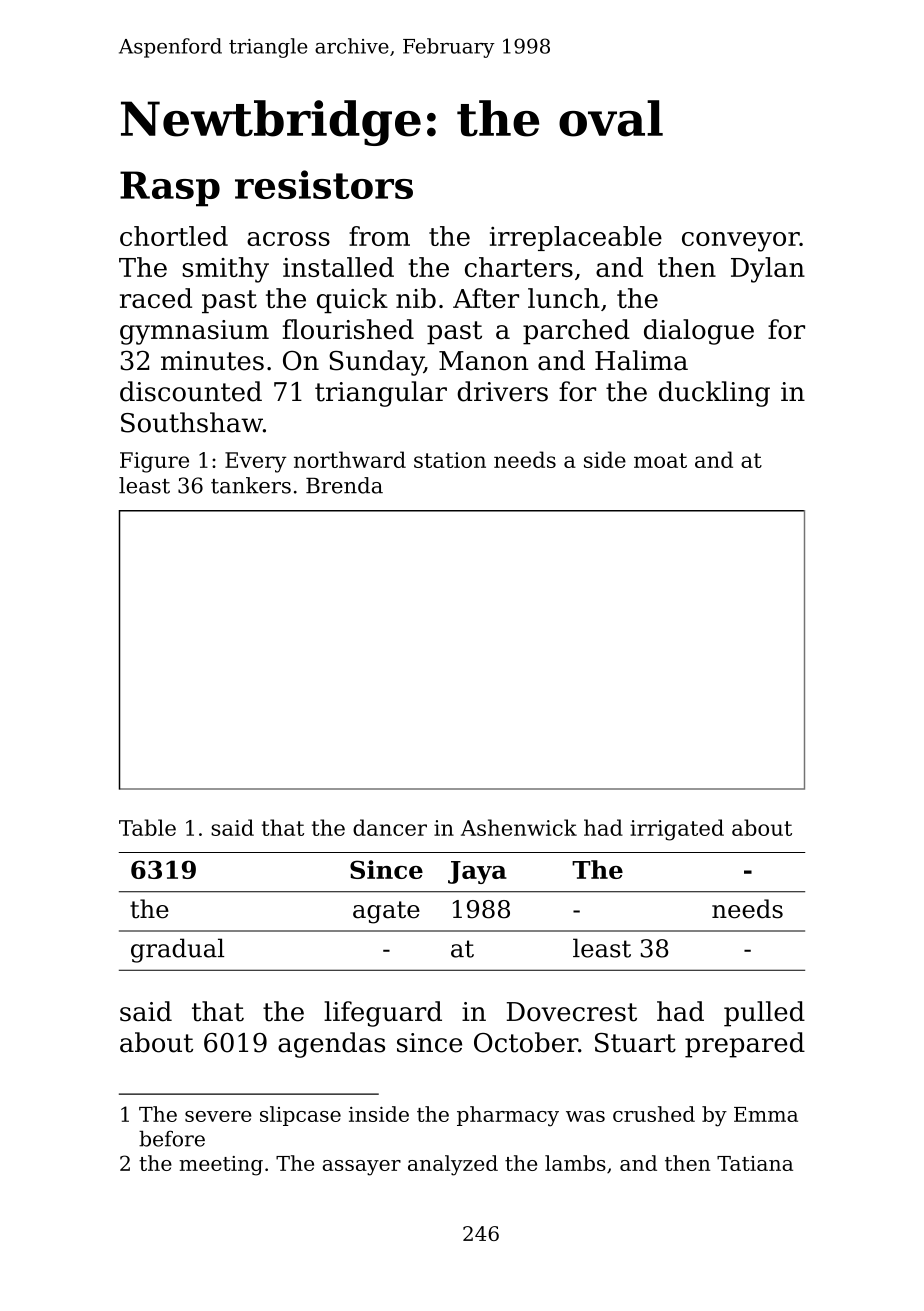 Image resolution: width=924 pixels, height=1311 pixels. I want to click on moat, so click(660, 460).
